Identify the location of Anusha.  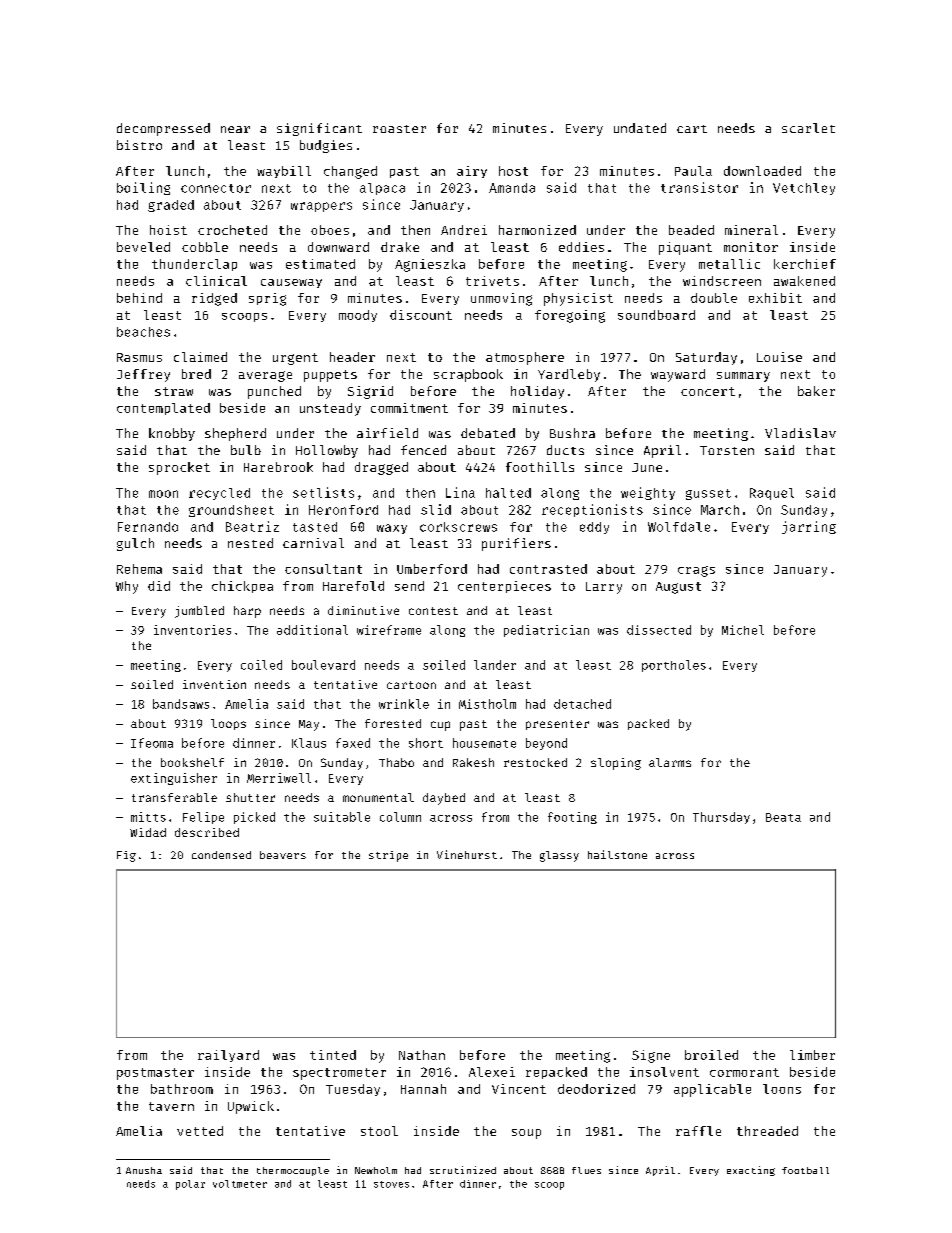
(144, 1170).
